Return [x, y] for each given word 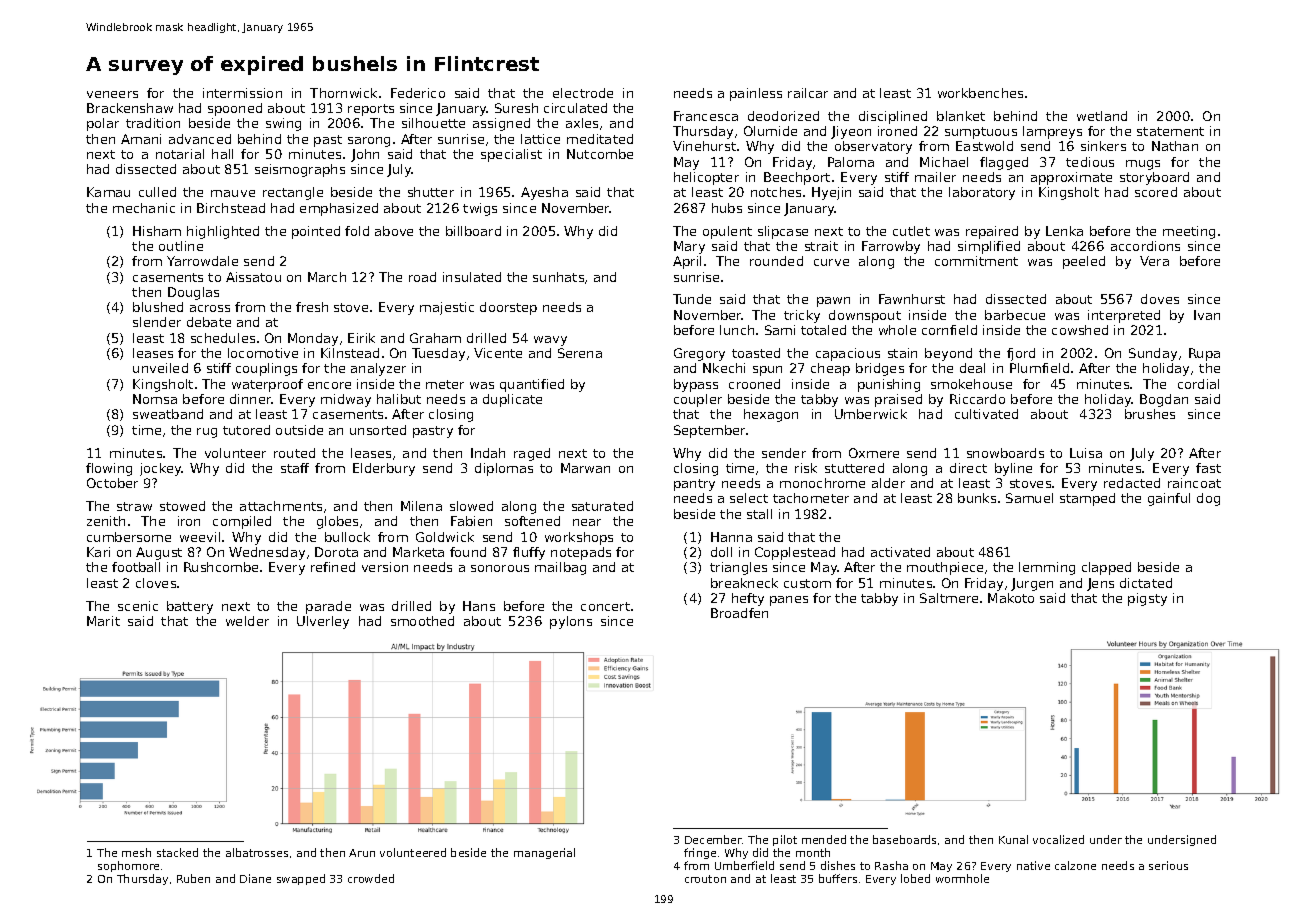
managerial [544, 853]
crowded [371, 878]
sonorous [500, 568]
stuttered [854, 468]
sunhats [558, 277]
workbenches [980, 93]
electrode [583, 93]
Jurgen [1032, 584]
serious [1168, 865]
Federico [418, 93]
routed [294, 453]
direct [968, 468]
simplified [989, 247]
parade [328, 607]
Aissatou [253, 277]
